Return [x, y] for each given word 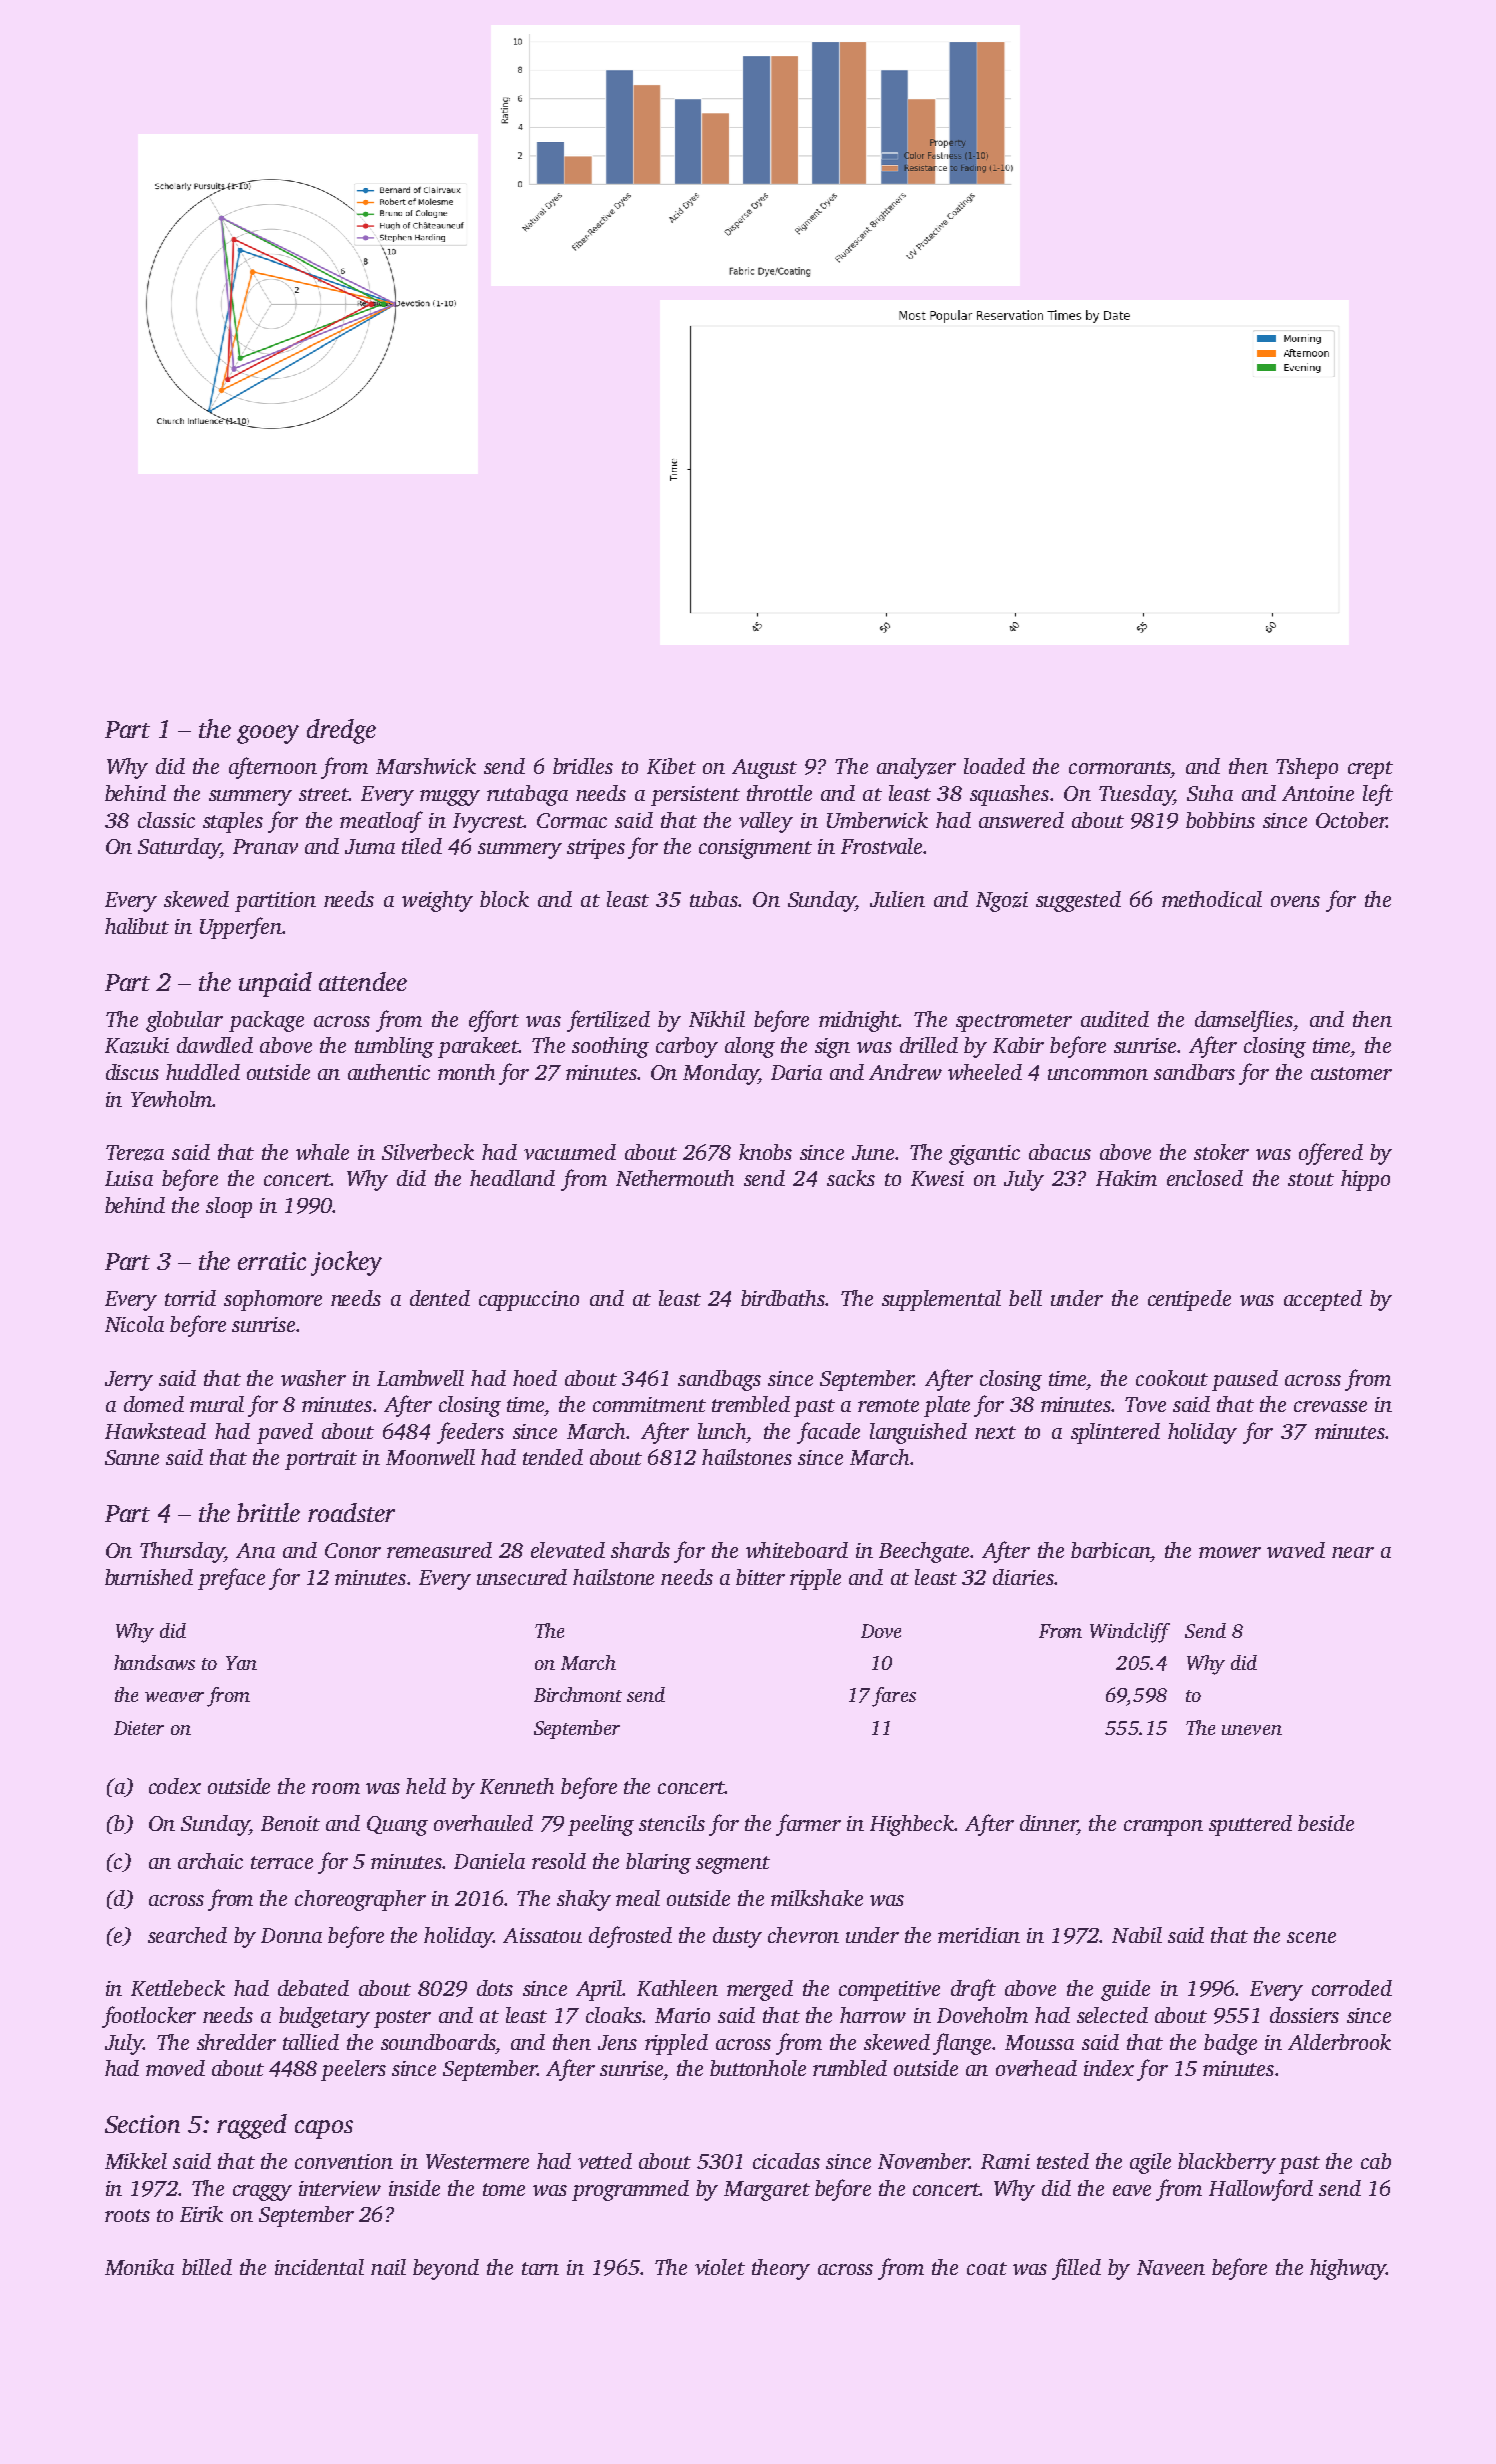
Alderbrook [1339, 2042]
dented [440, 1298]
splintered [1115, 1433]
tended [553, 1457]
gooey [268, 734]
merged [760, 1990]
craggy [262, 2193]
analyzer [916, 768]
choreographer [360, 1900]
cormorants [1119, 767]
